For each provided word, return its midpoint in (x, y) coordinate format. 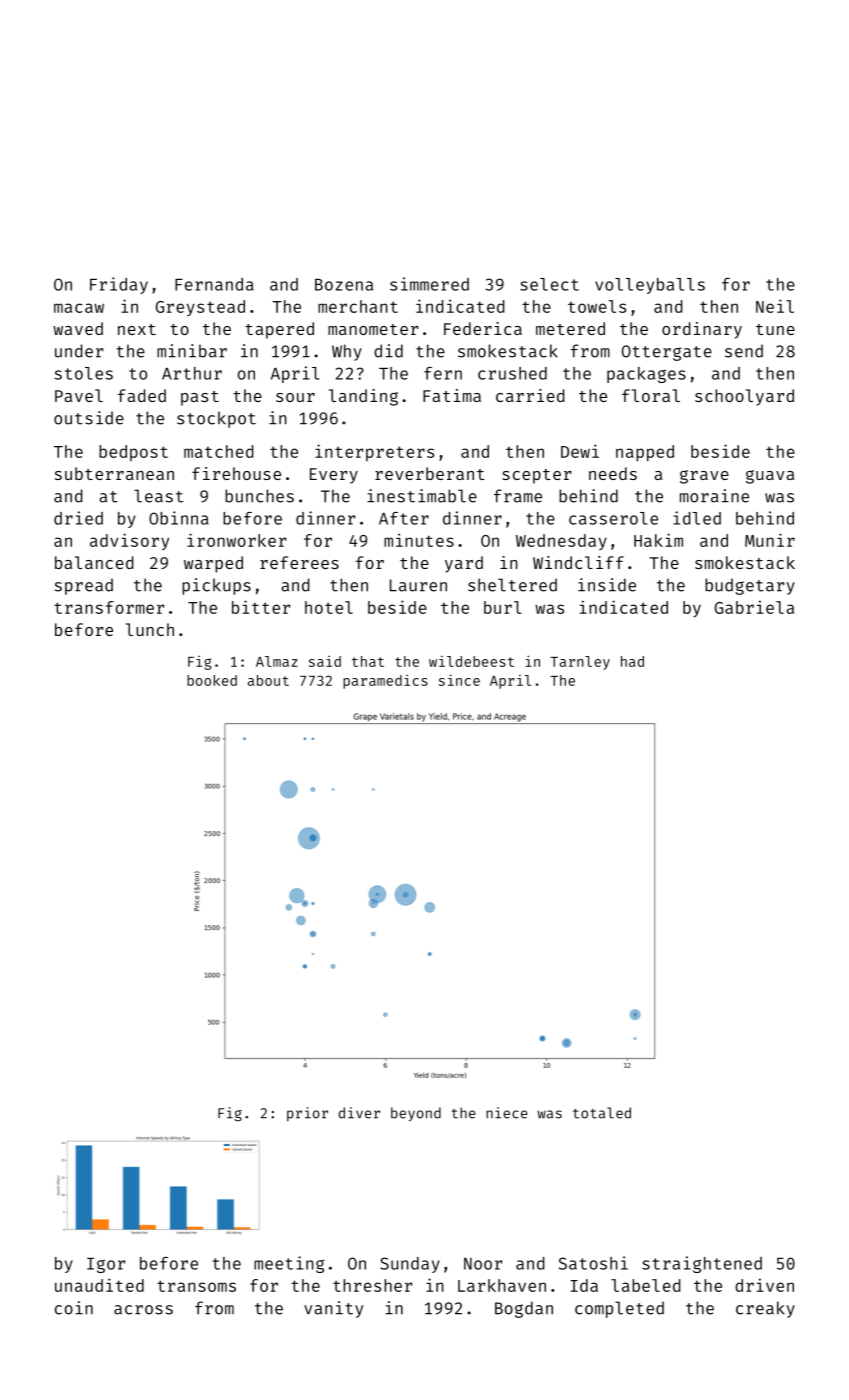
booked (212, 680)
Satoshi (593, 1263)
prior (307, 1114)
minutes (419, 540)
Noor (483, 1264)
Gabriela (754, 607)
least (158, 496)
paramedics (385, 682)
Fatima (452, 395)
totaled (602, 1113)
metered (570, 328)
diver (359, 1113)
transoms (196, 1286)
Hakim (658, 540)
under (79, 351)
